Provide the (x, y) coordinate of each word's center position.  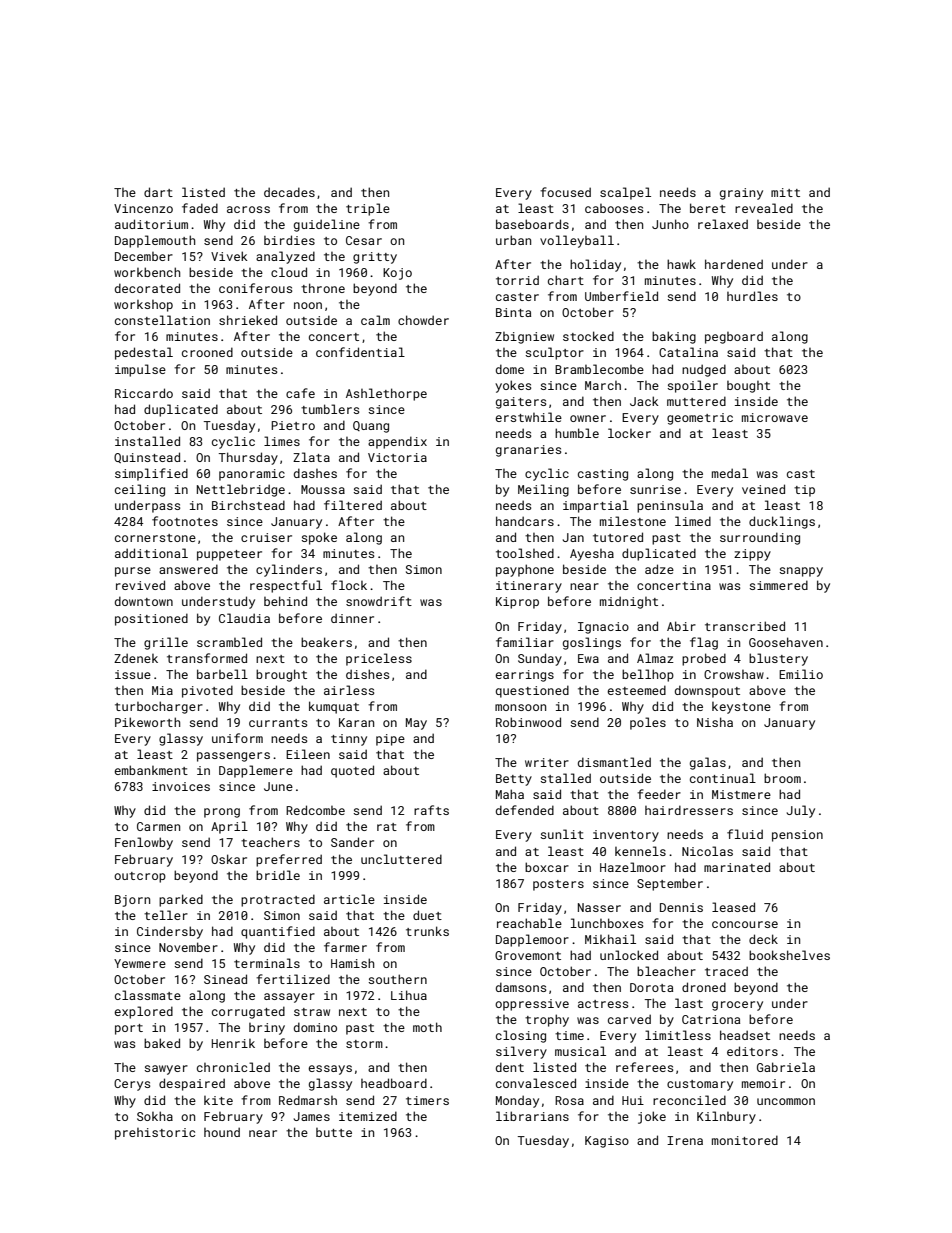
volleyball (577, 241)
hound (222, 1132)
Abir (681, 626)
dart (158, 192)
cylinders (289, 570)
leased (733, 907)
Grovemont (528, 955)
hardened (734, 264)
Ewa (588, 658)
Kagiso (607, 1142)
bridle (278, 875)
